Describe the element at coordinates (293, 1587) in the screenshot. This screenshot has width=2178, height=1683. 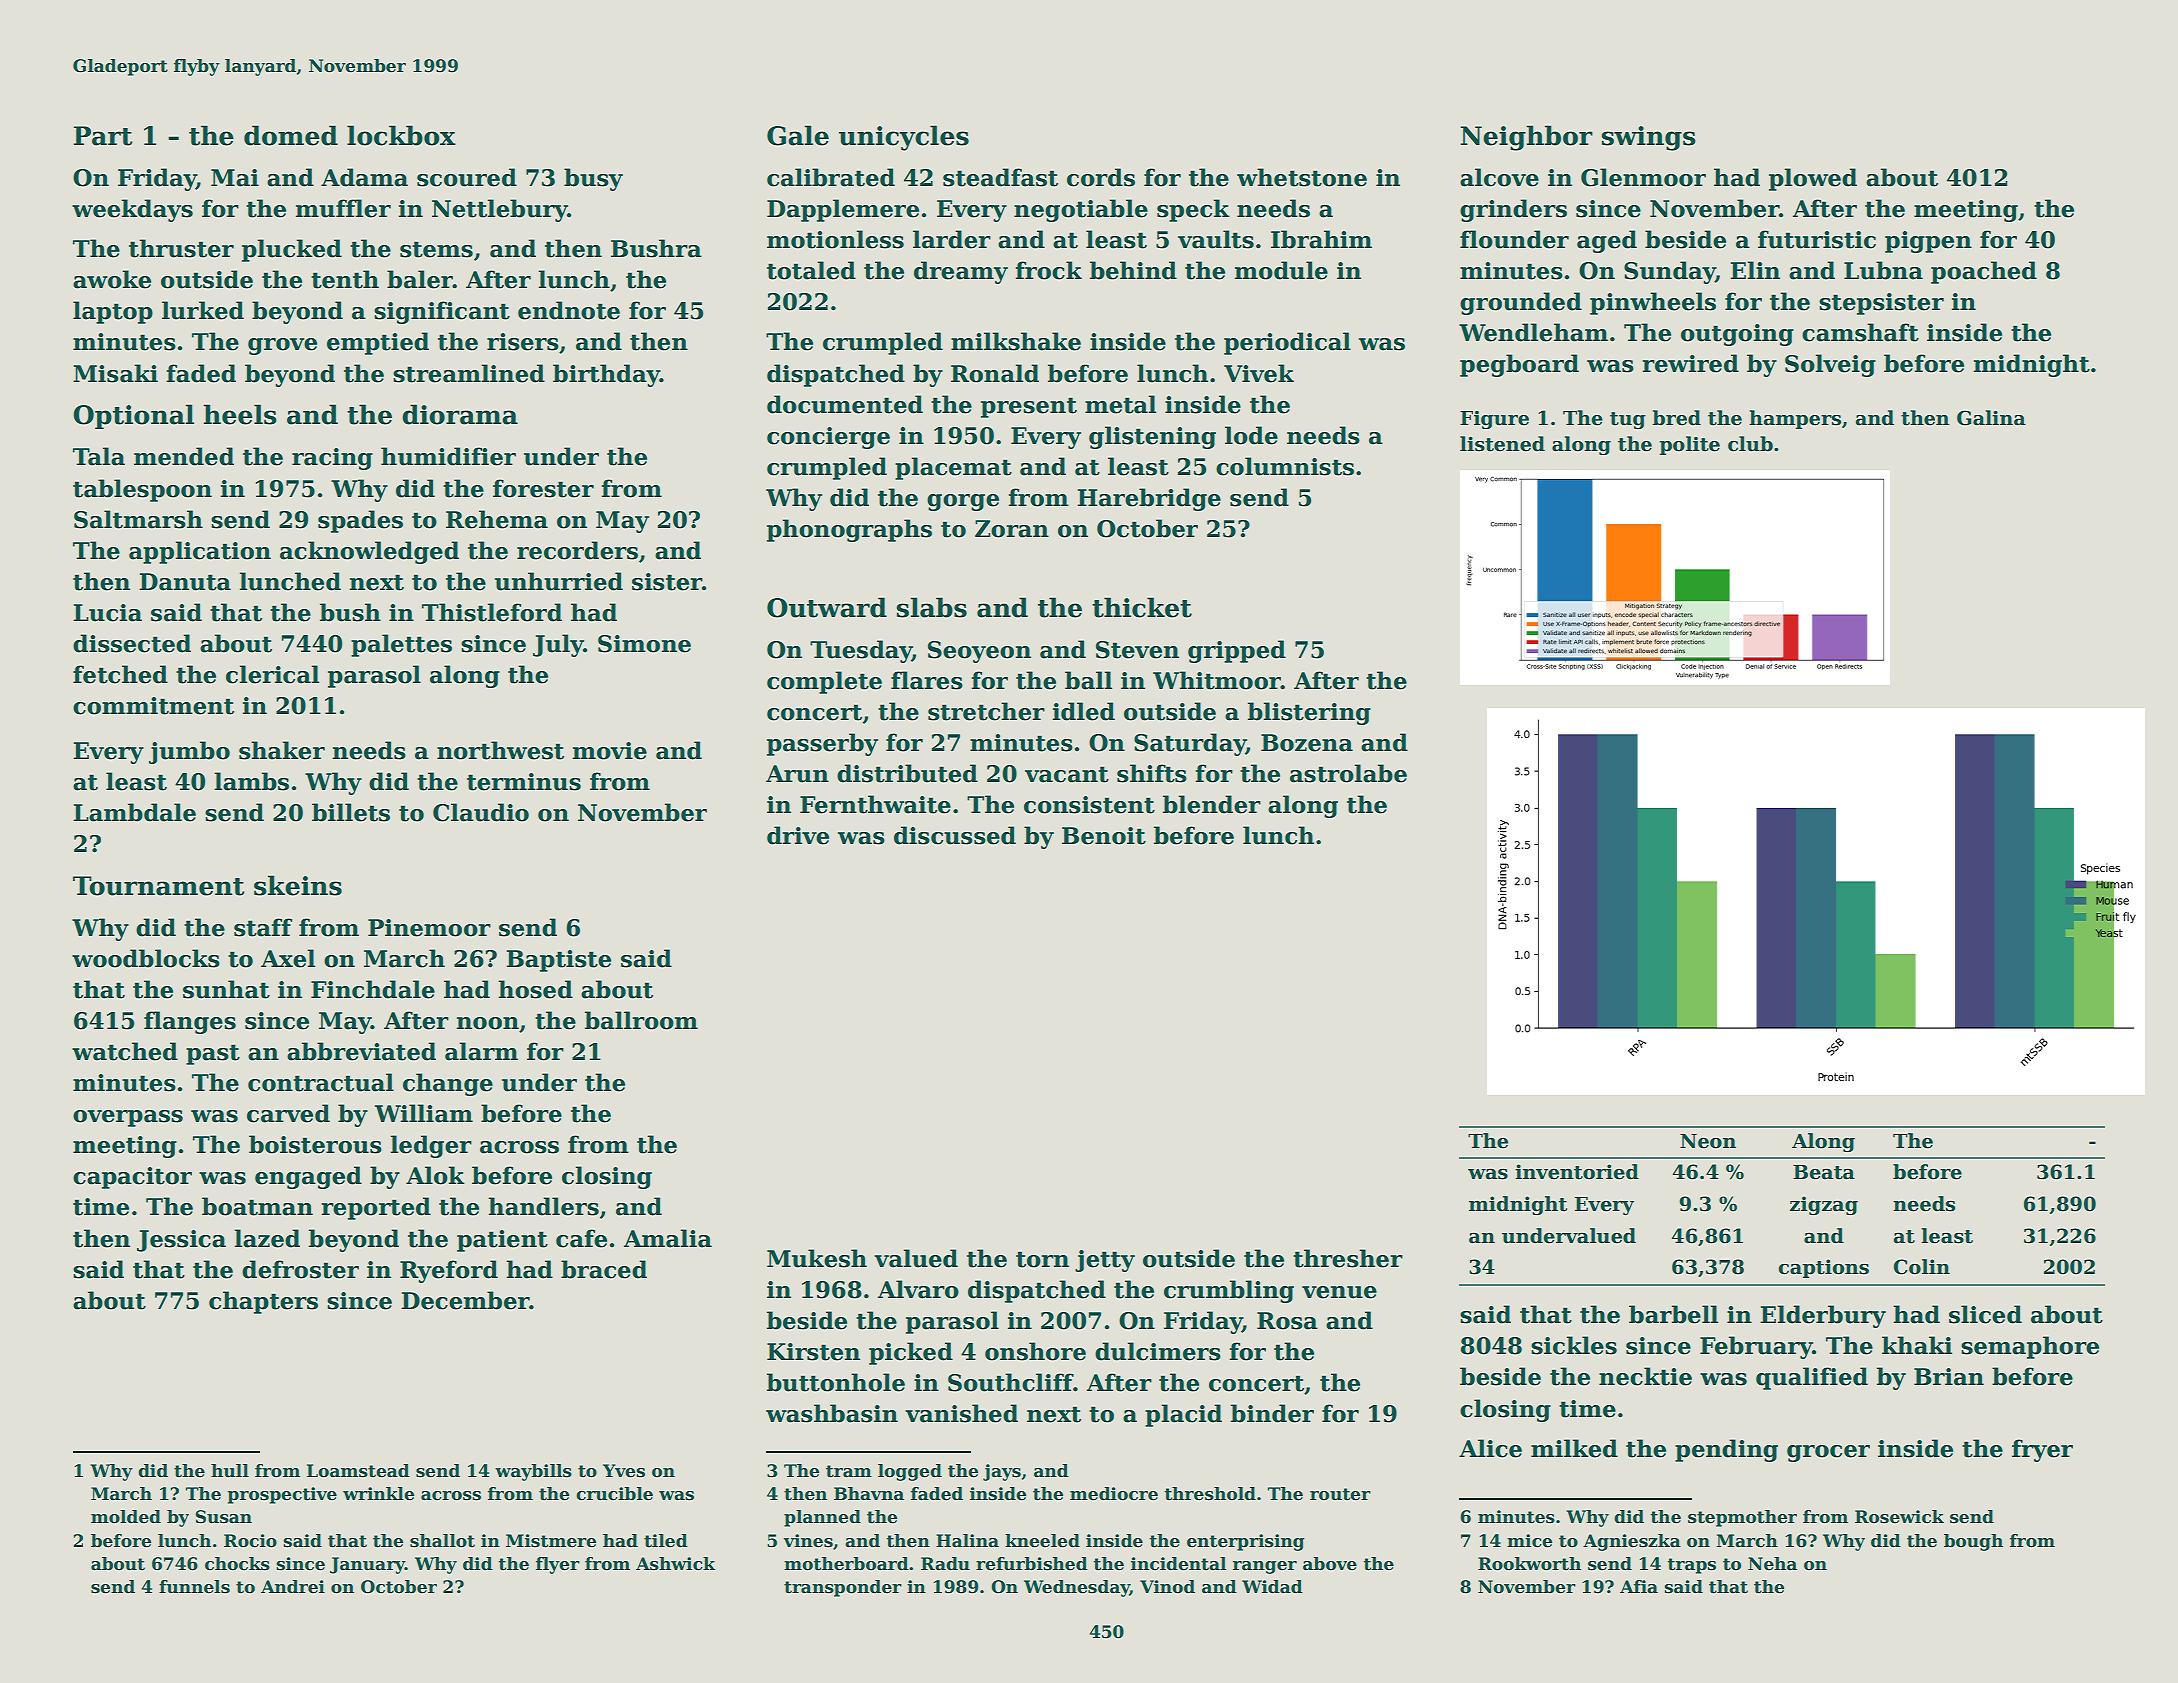
I see `Andrei` at that location.
